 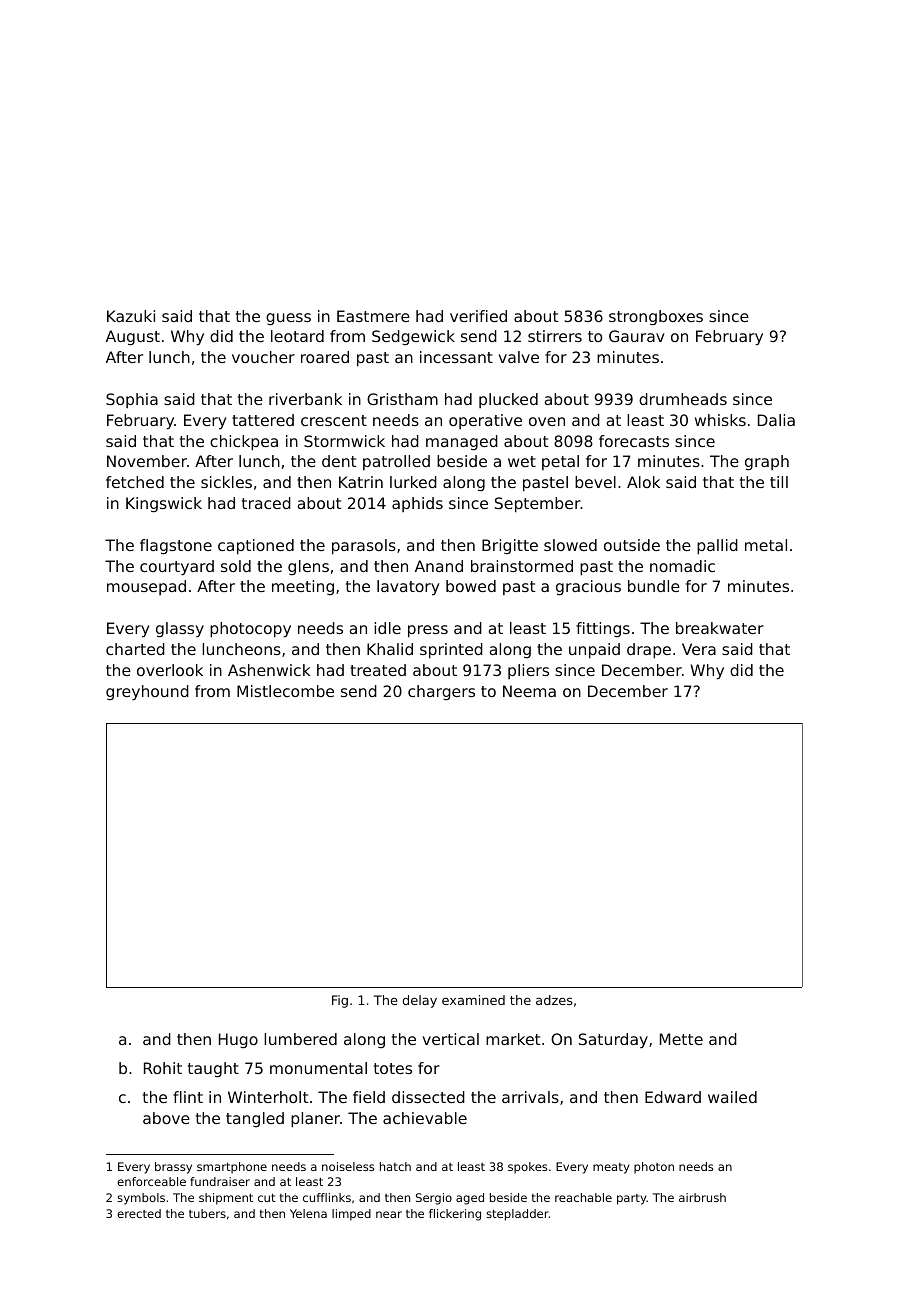 What do you see at coordinates (530, 1097) in the screenshot?
I see `arrivals` at bounding box center [530, 1097].
